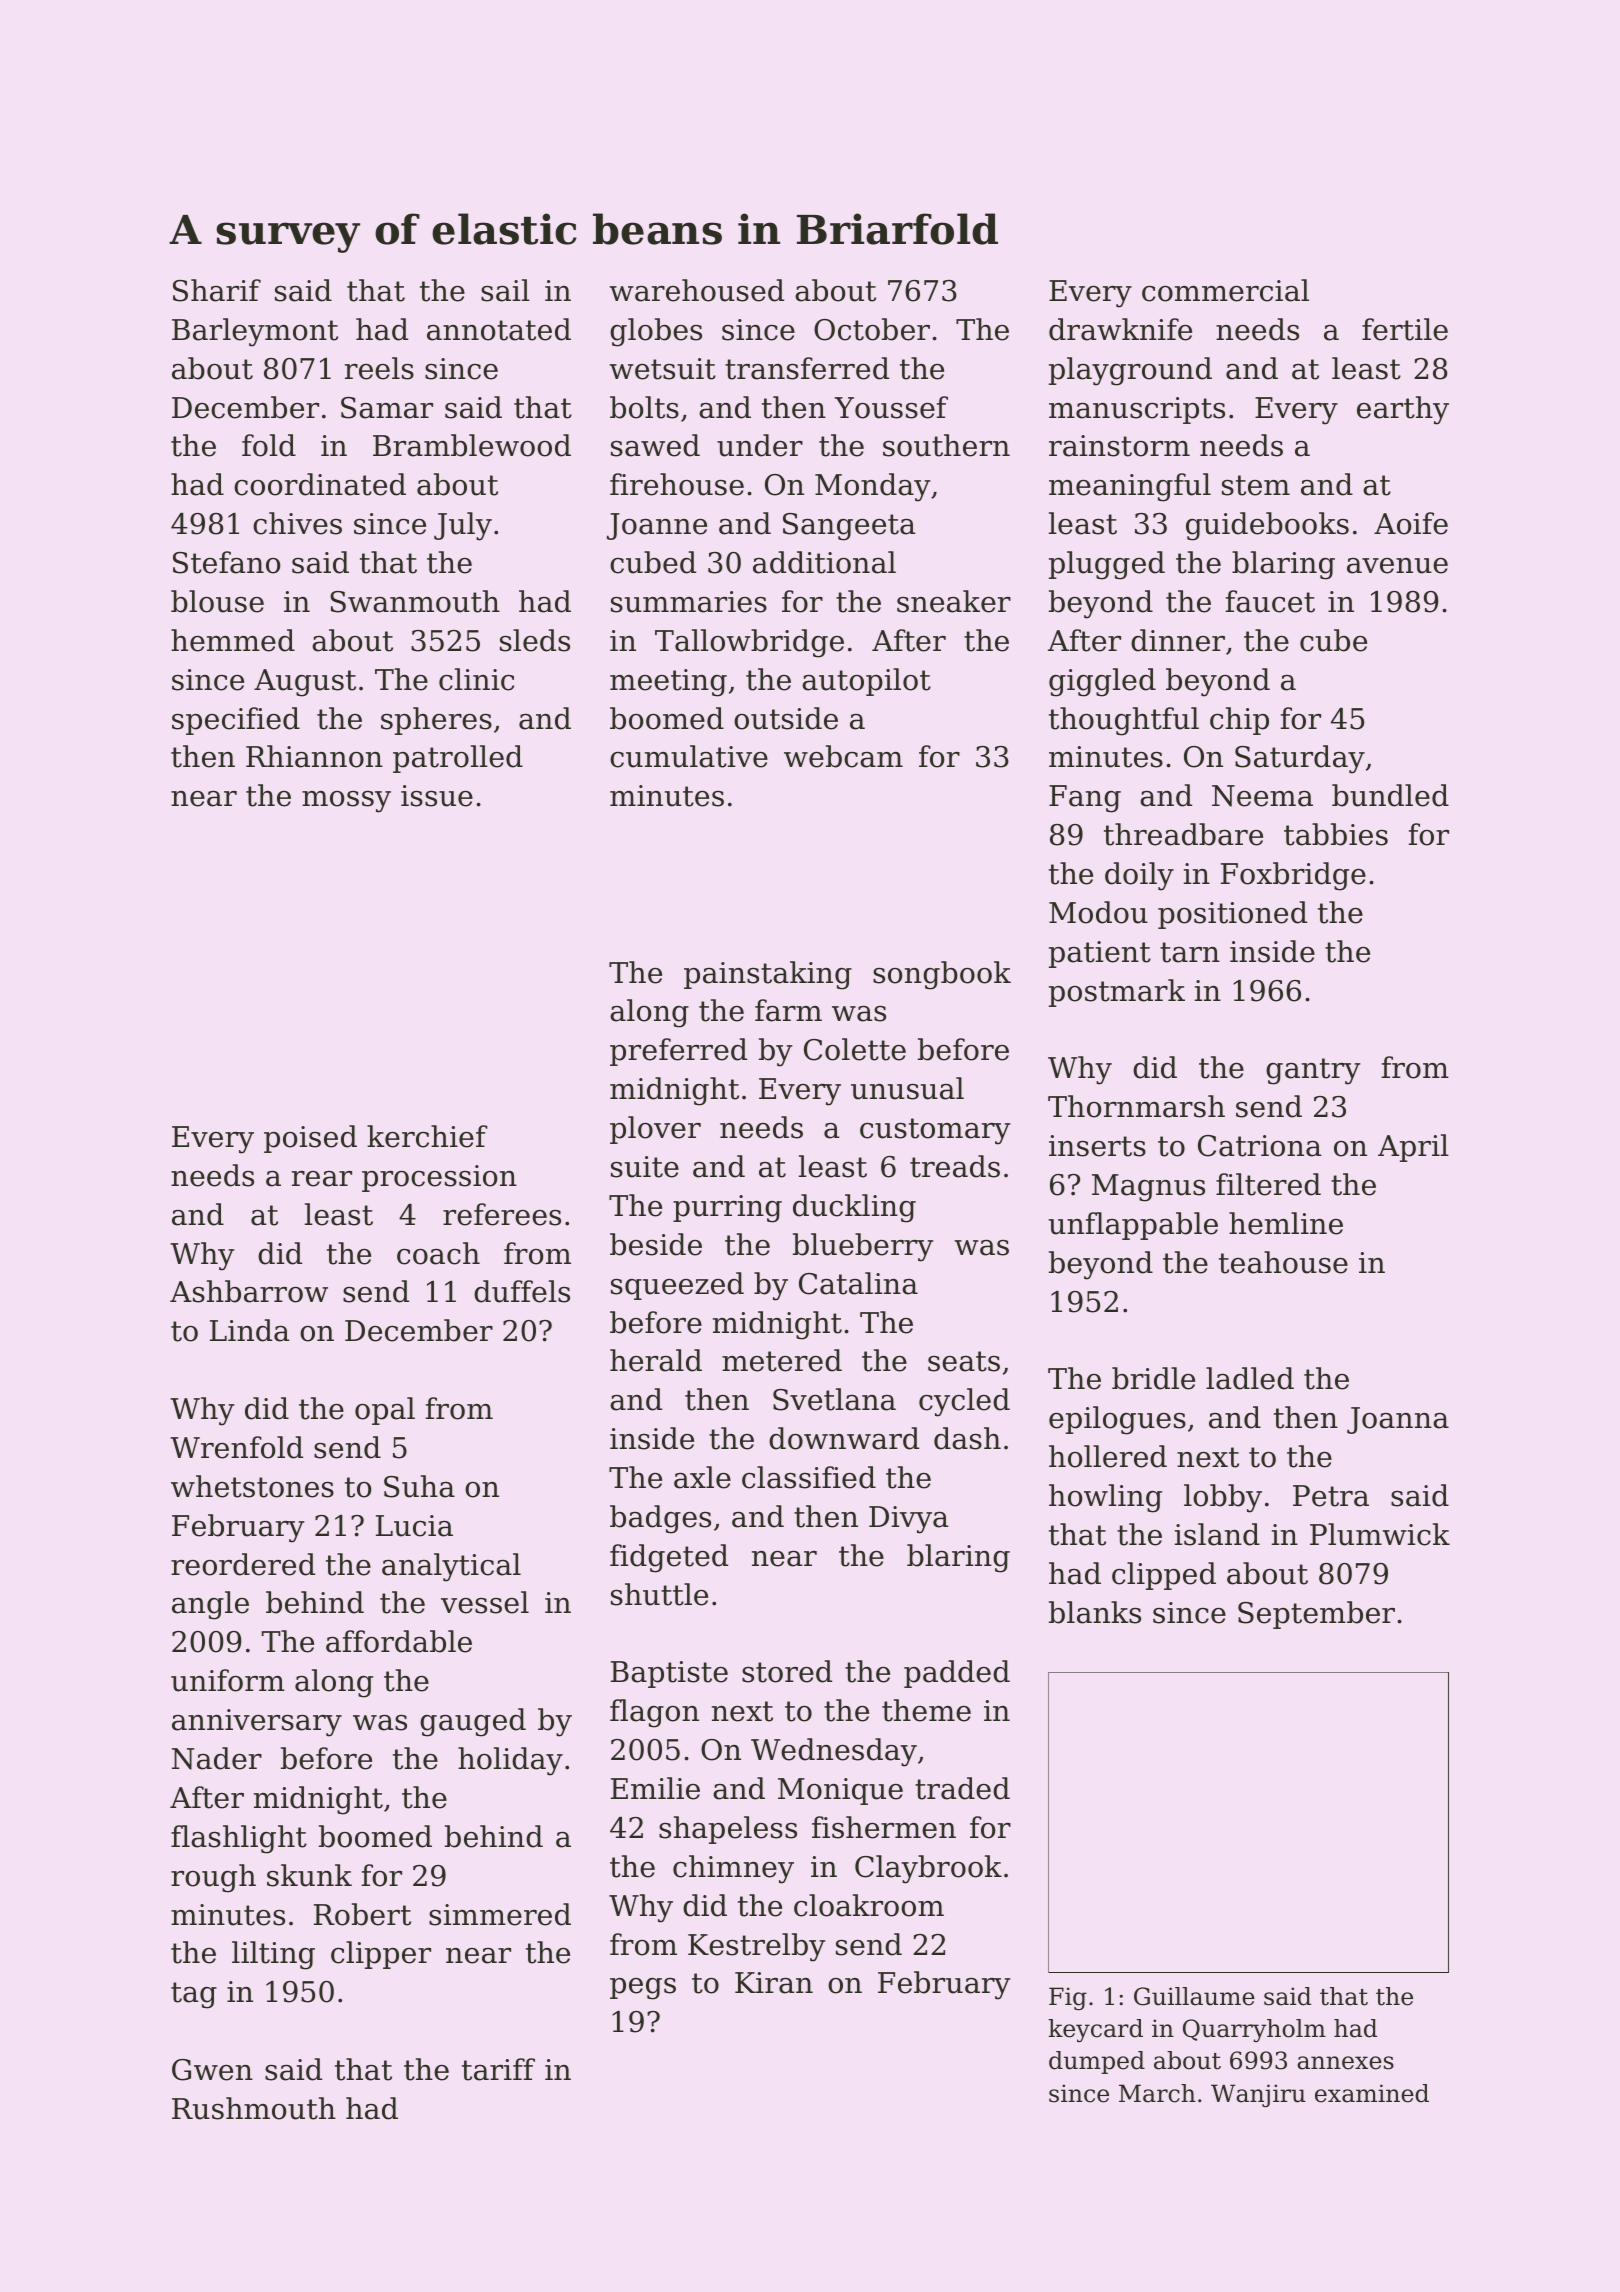 The width and height of the document is (1620, 2292). Describe the element at coordinates (689, 756) in the document. I see `cumulative` at that location.
